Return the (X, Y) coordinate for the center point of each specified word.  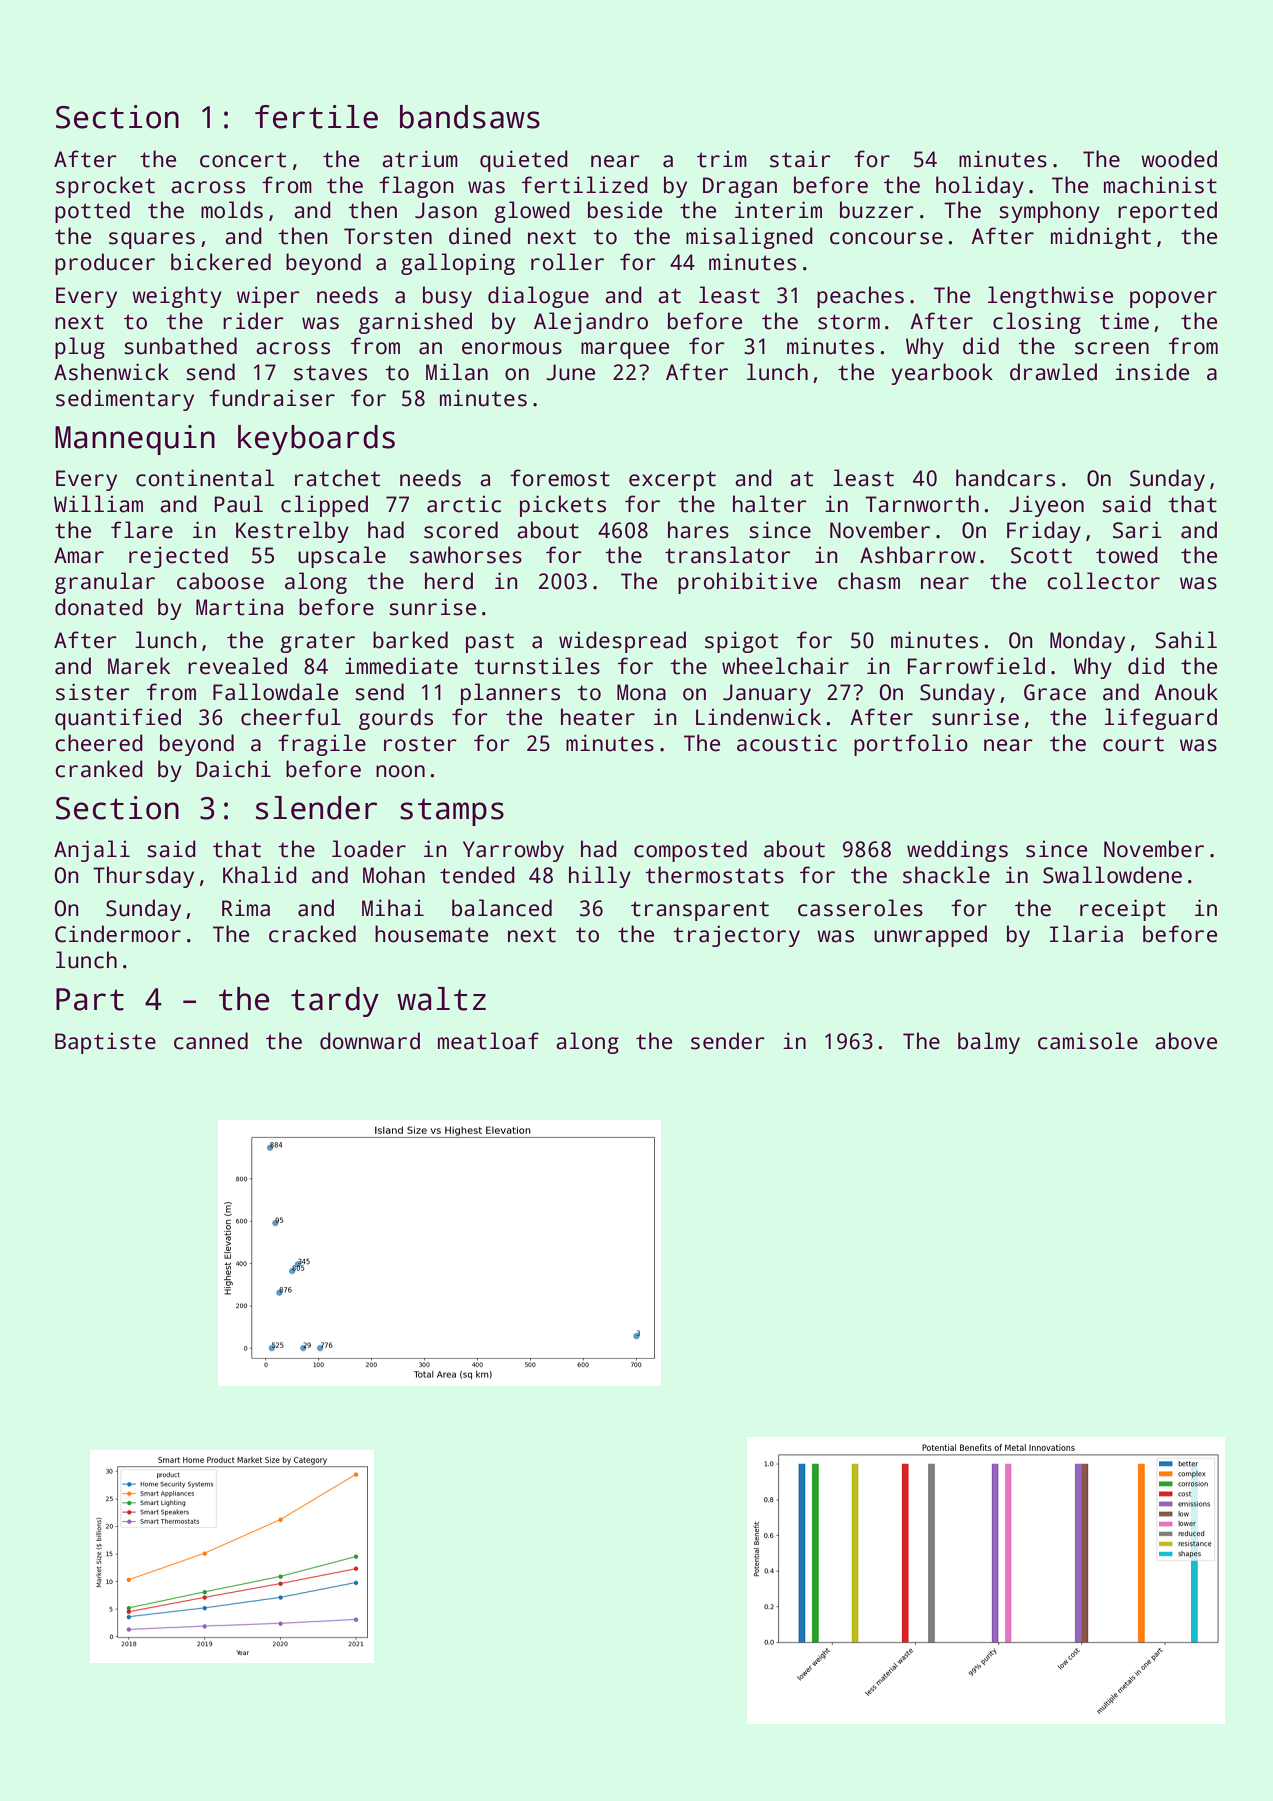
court (1133, 744)
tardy (335, 1002)
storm (849, 322)
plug (80, 348)
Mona (641, 692)
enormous (512, 348)
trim (722, 159)
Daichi (233, 769)
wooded (1179, 159)
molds (232, 210)
